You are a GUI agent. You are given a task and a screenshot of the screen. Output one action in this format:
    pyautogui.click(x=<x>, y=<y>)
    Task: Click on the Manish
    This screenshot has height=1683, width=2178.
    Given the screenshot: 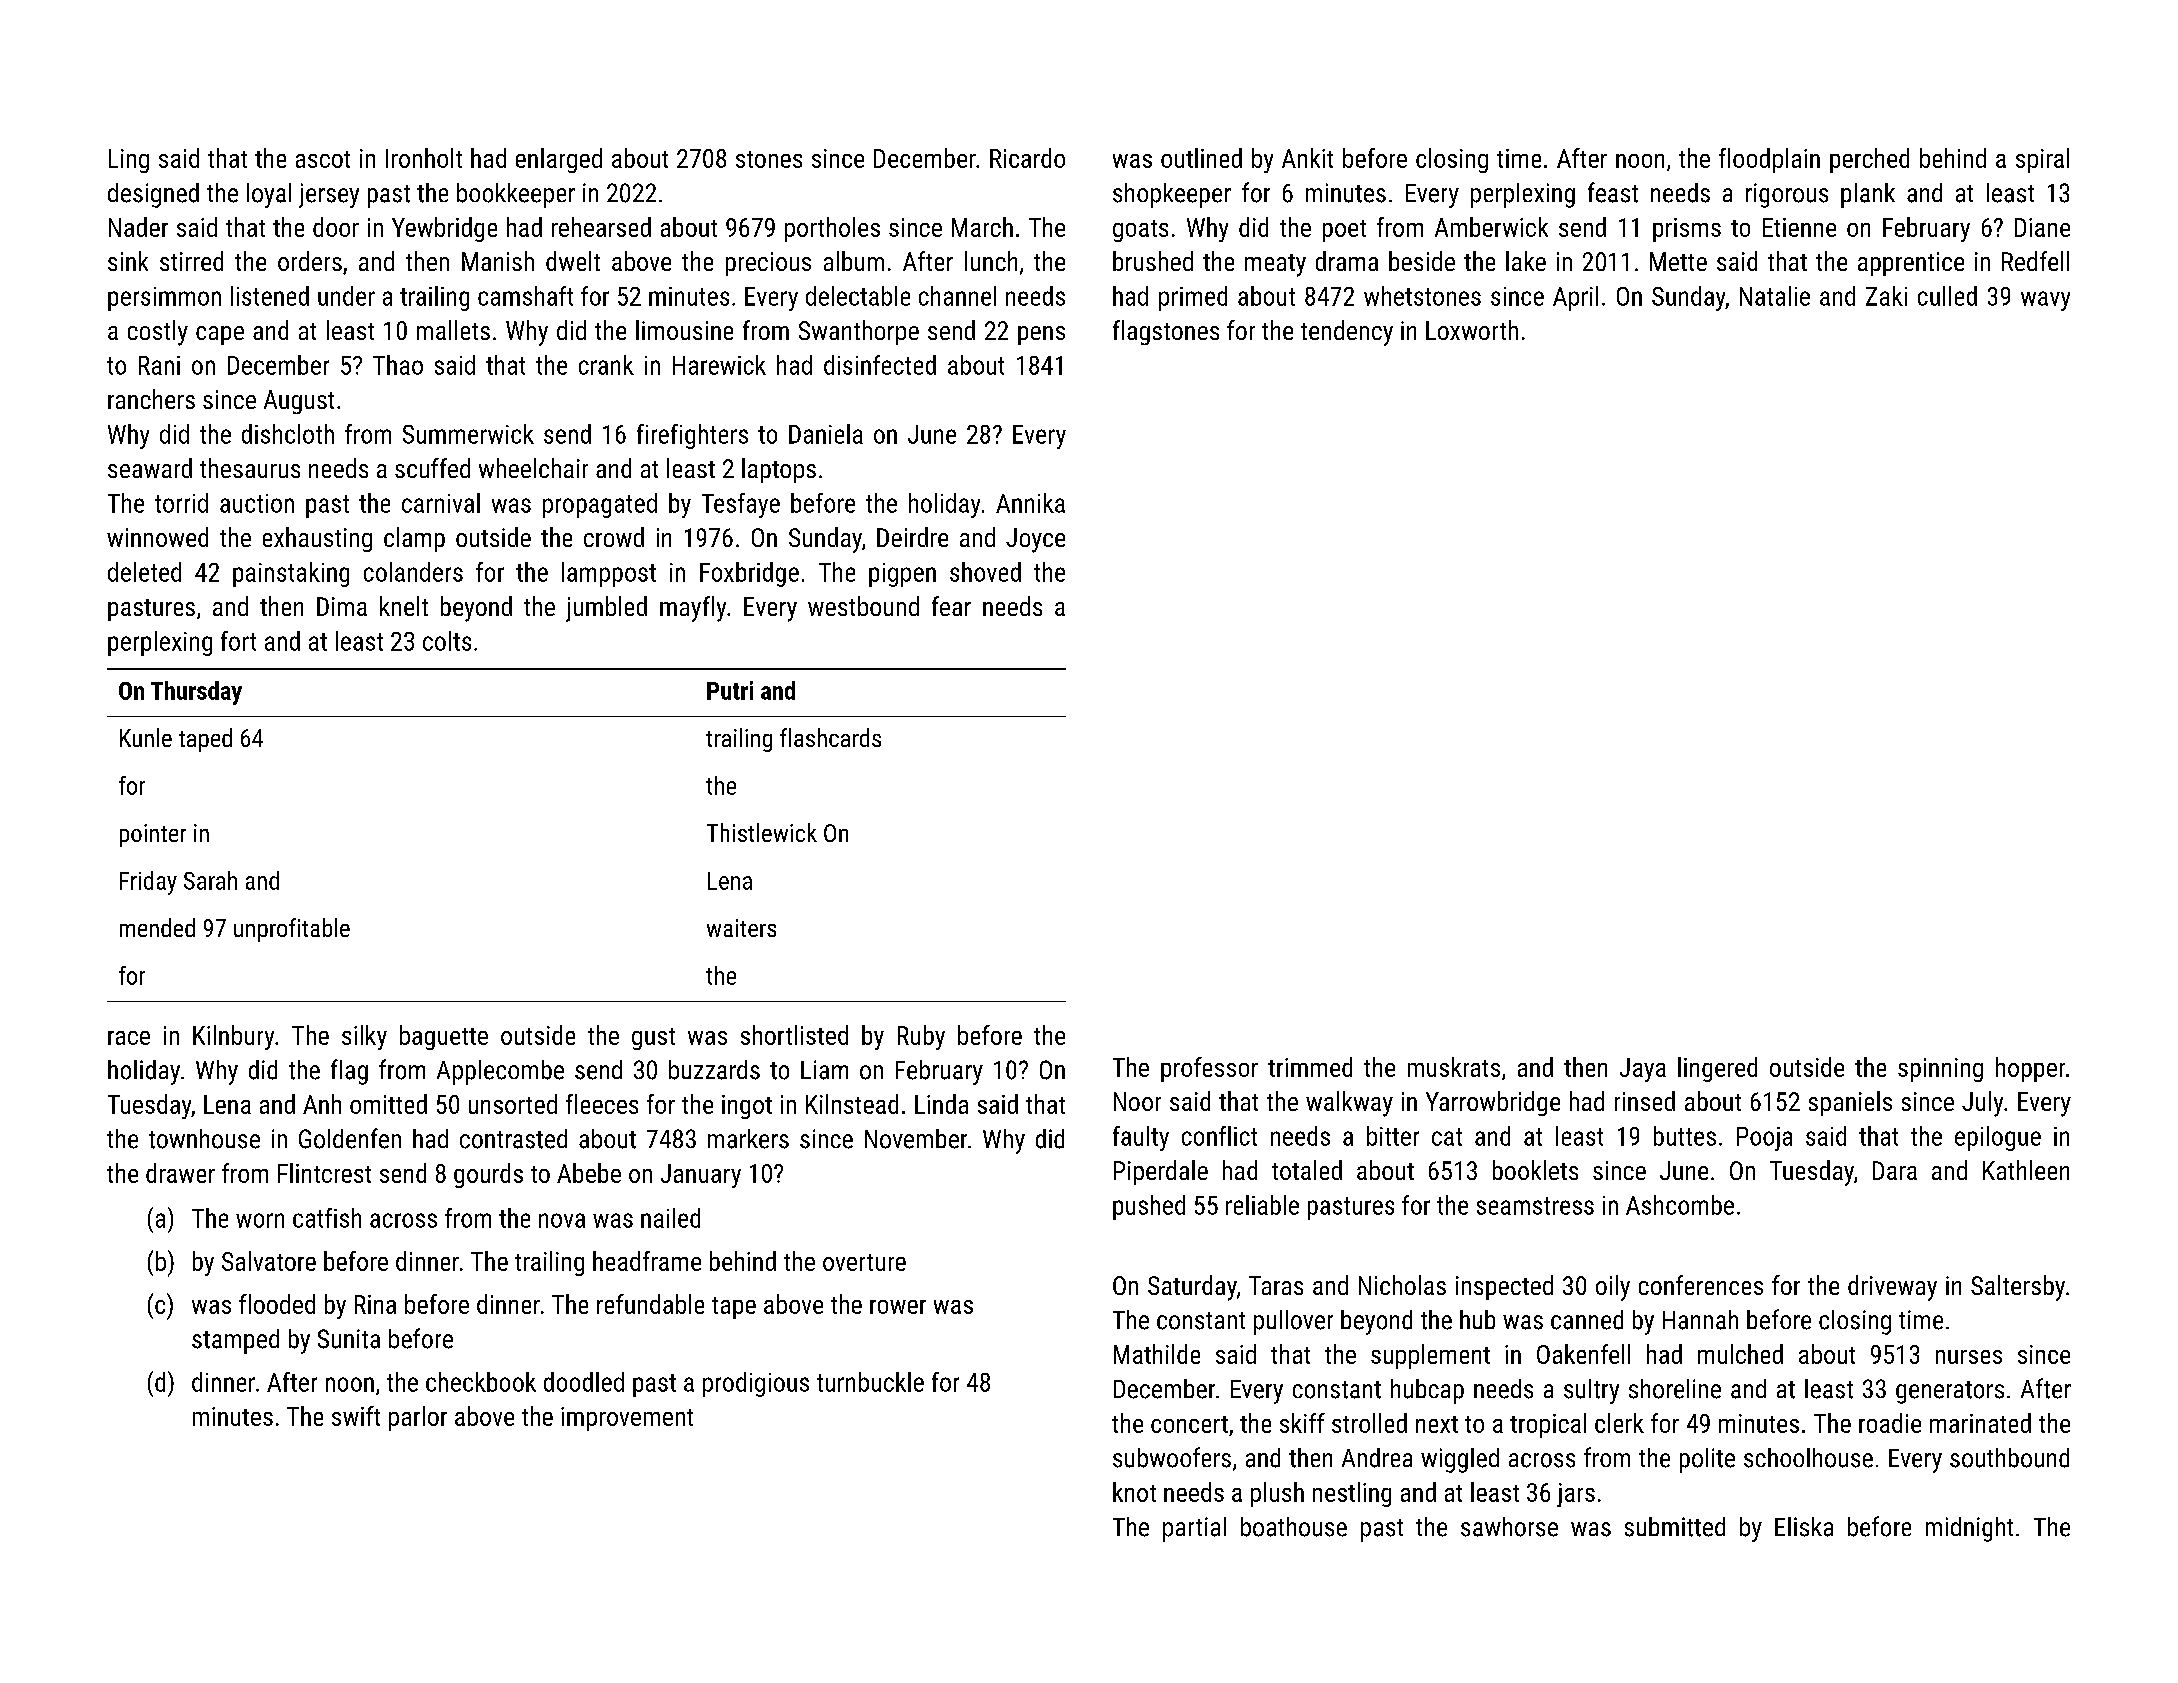 What is the action you would take?
    pyautogui.click(x=498, y=261)
